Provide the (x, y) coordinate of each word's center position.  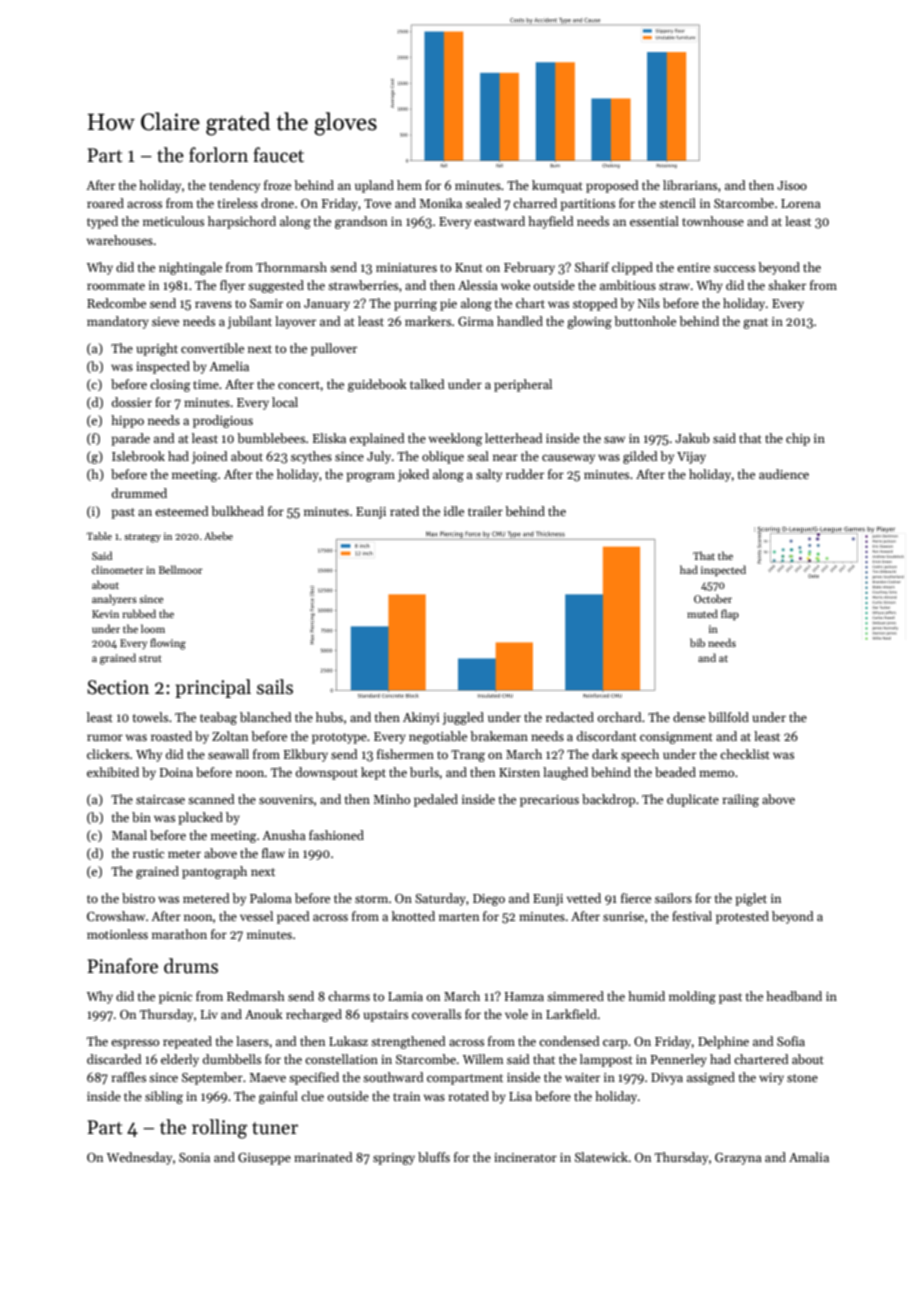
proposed (612, 186)
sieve (165, 321)
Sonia (194, 1157)
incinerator (525, 1157)
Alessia (478, 285)
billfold (728, 717)
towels (150, 717)
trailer (485, 511)
